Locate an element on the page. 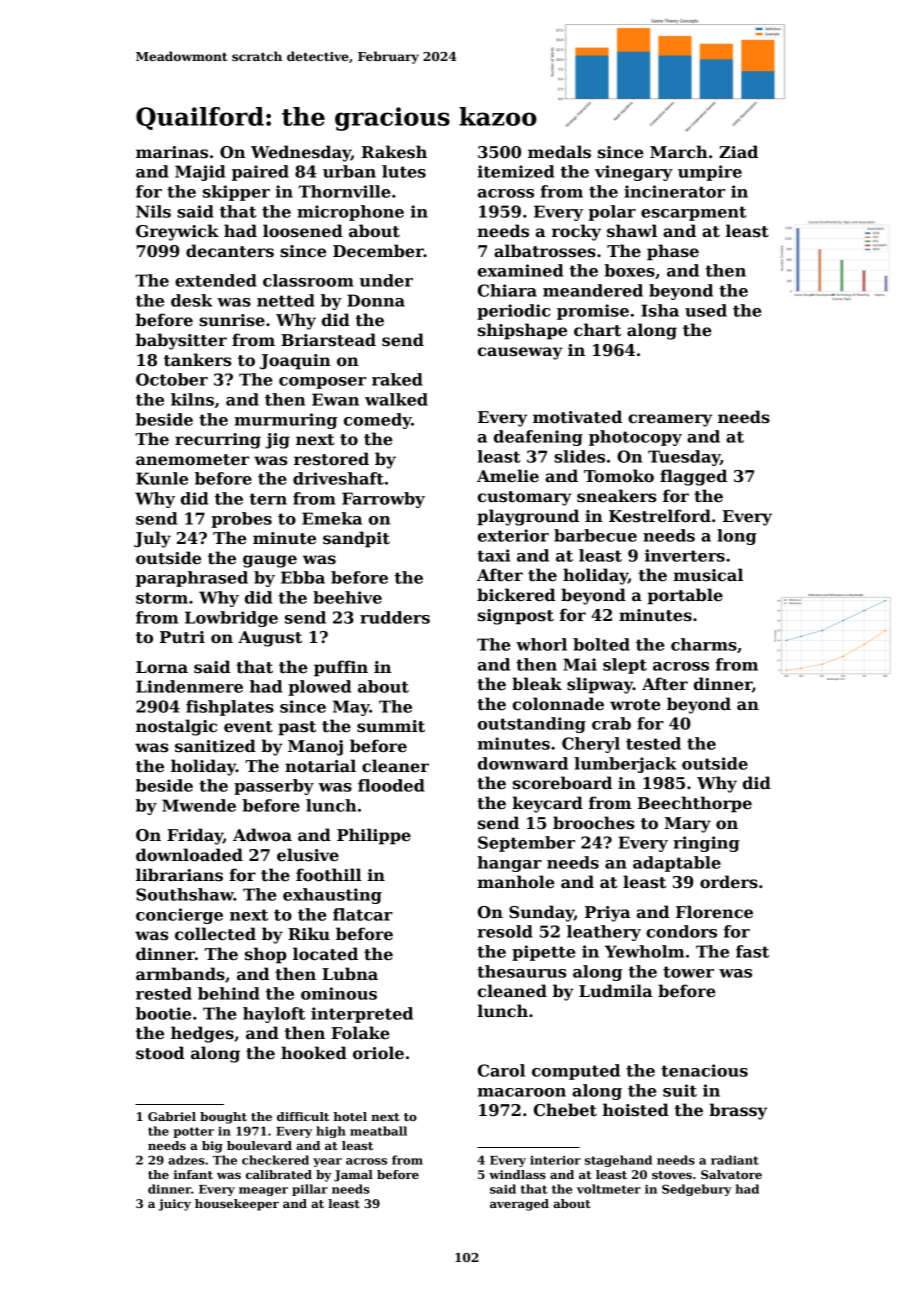 The height and width of the image is (1316, 908). Ziad is located at coordinates (738, 152).
